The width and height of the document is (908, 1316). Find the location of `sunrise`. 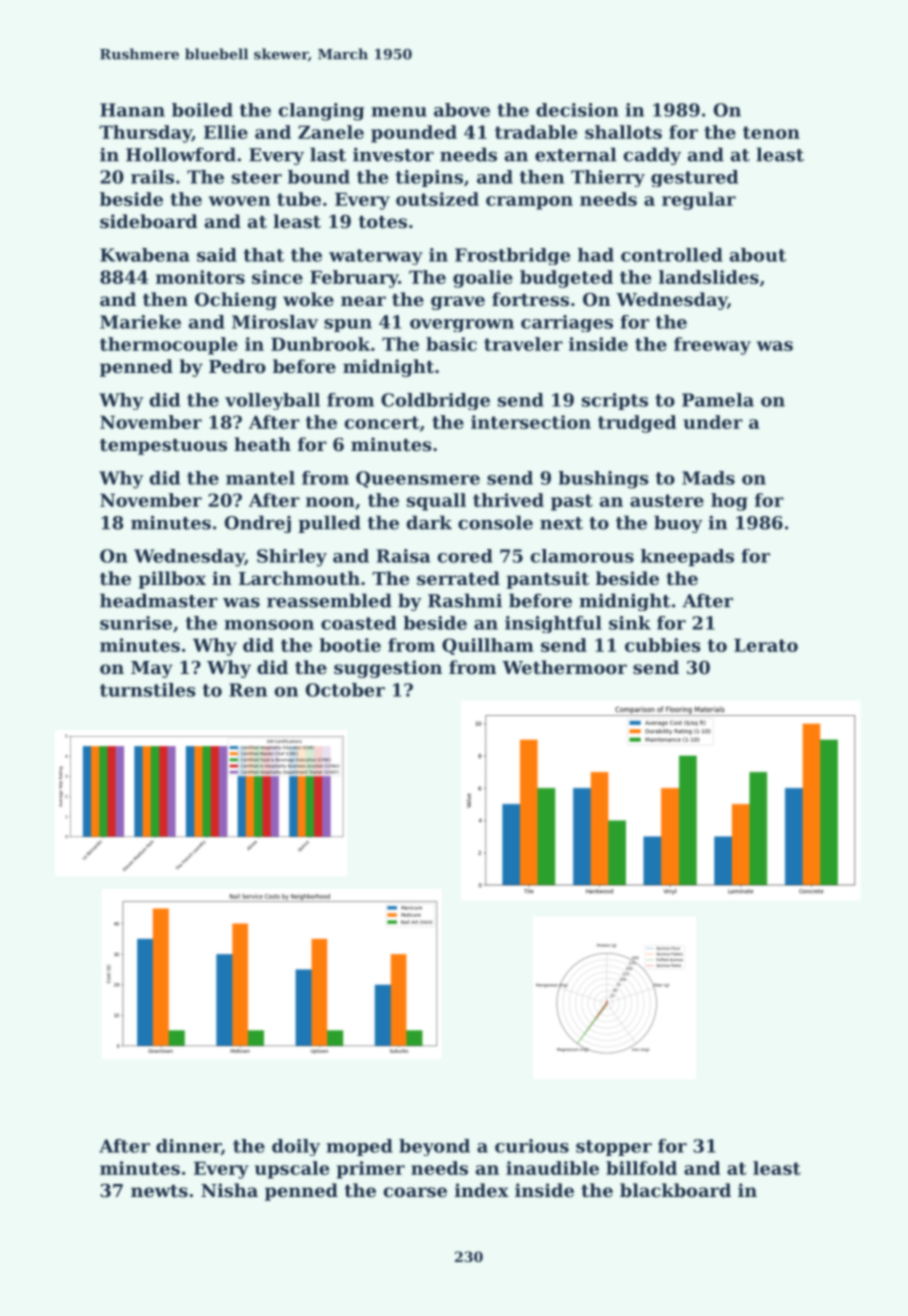

sunrise is located at coordinates (136, 623).
